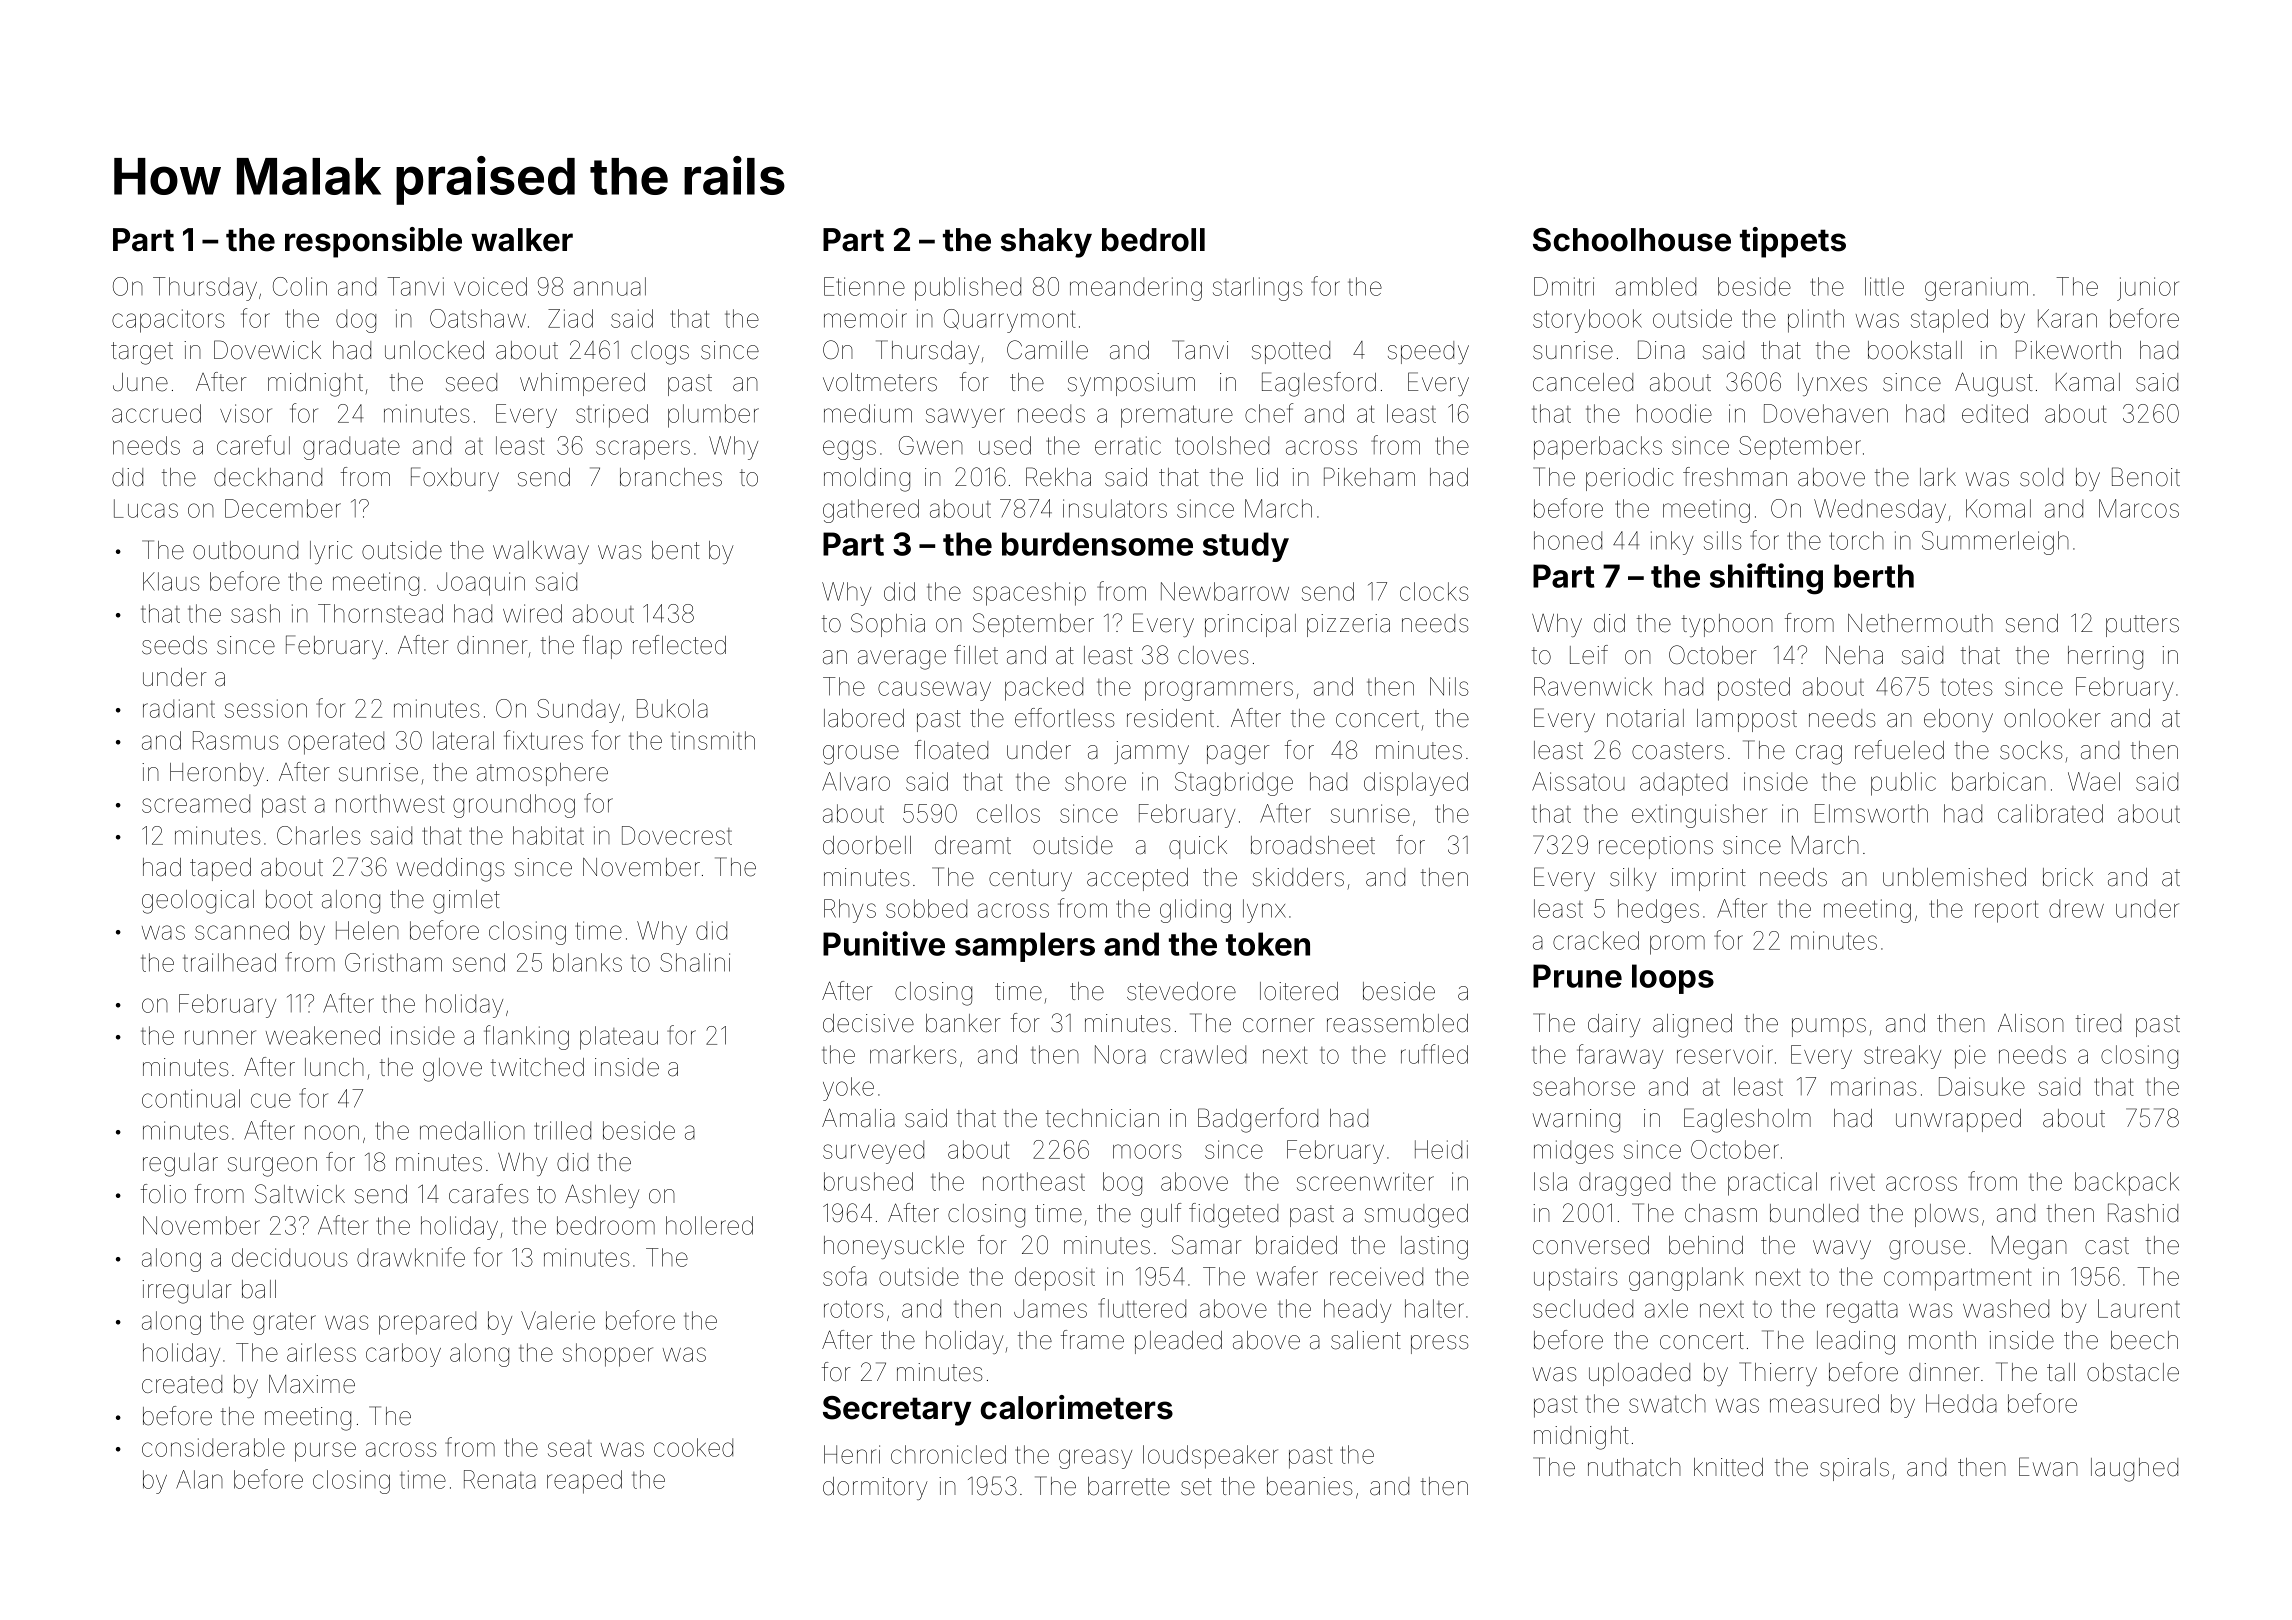 Image resolution: width=2292 pixels, height=1620 pixels. Describe the element at coordinates (255, 613) in the document. I see `sash` at that location.
